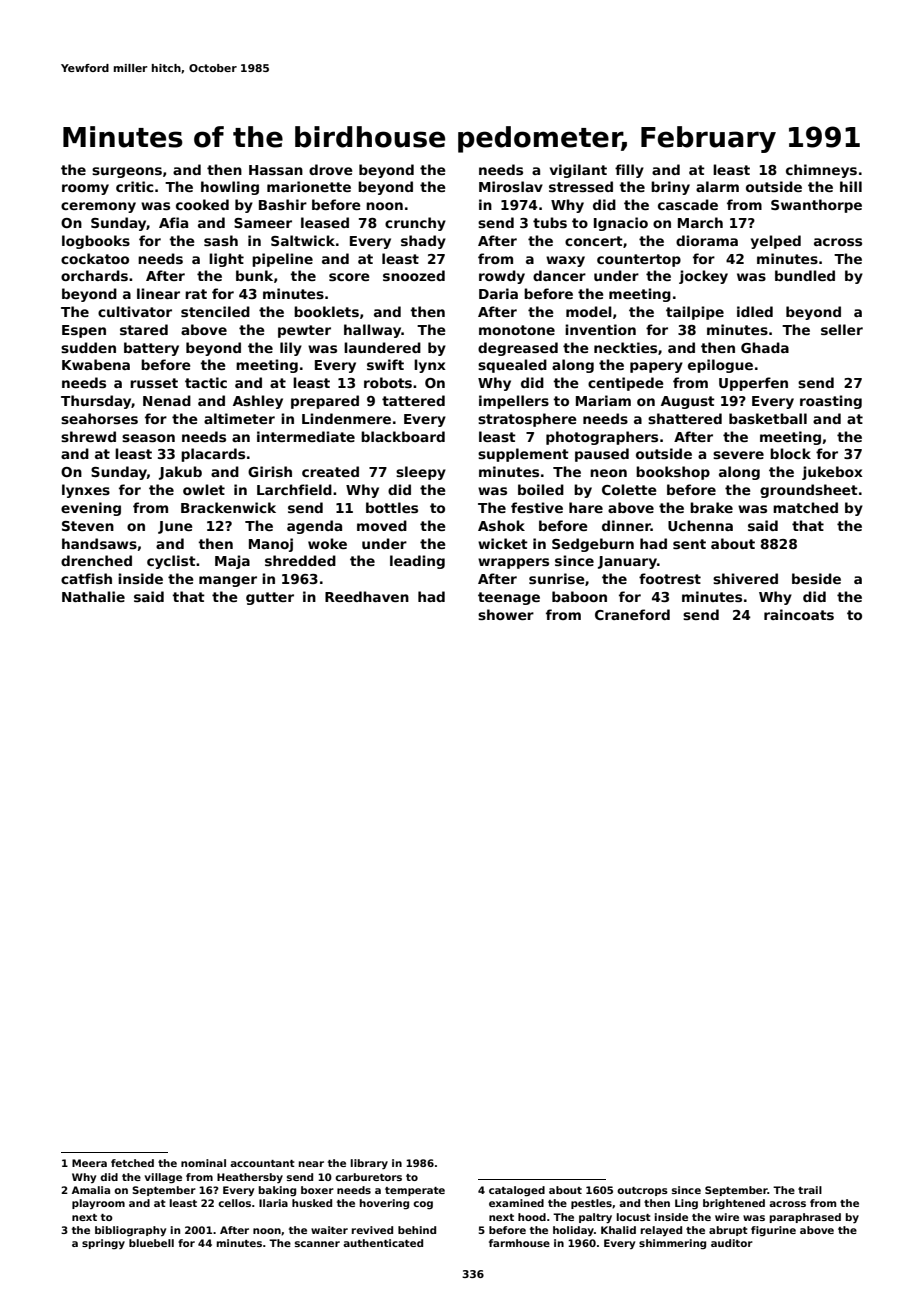  Describe the element at coordinates (799, 614) in the screenshot. I see `raincoats` at that location.
